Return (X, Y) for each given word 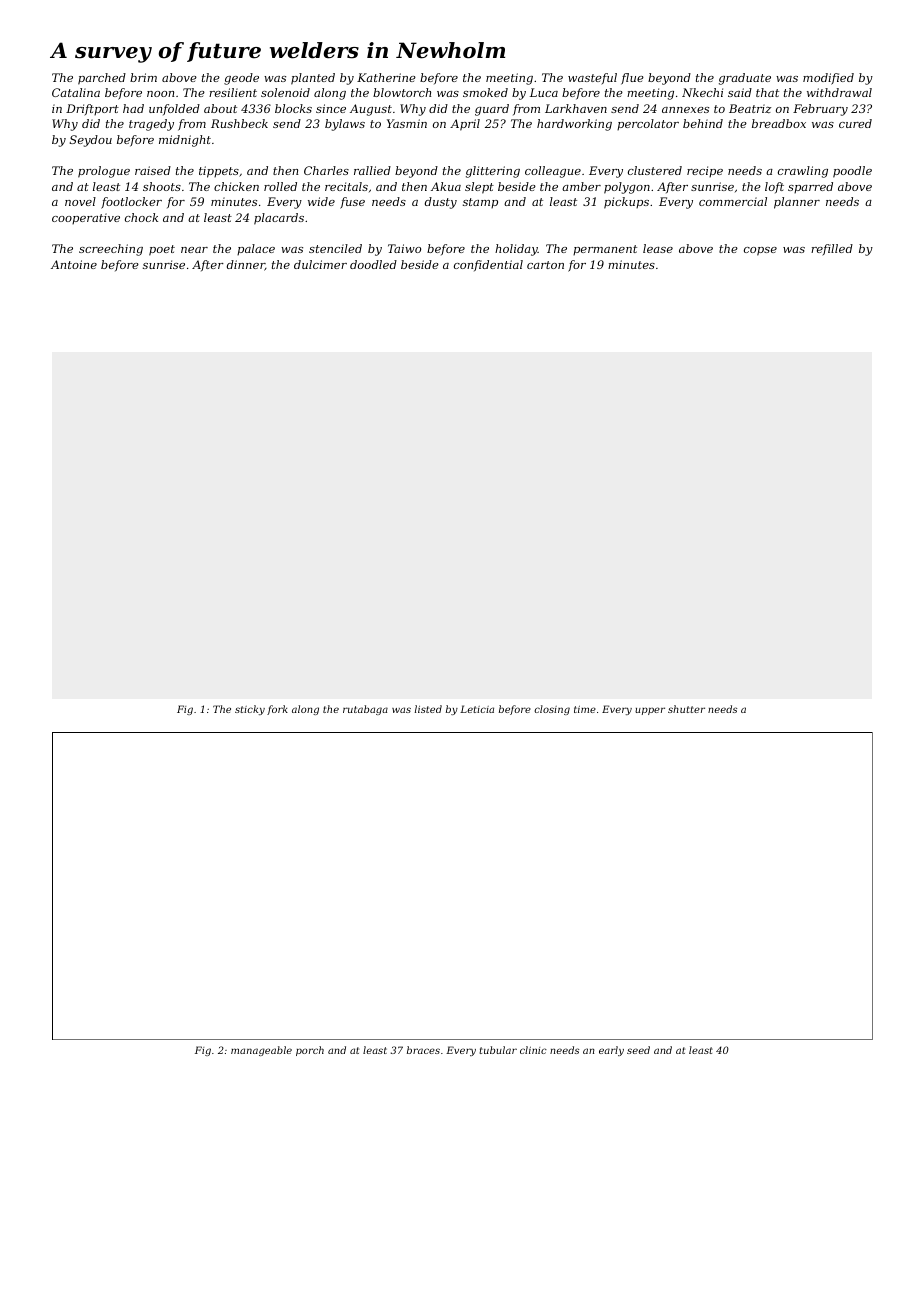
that (767, 92)
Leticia (477, 709)
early (611, 1051)
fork (277, 710)
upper (650, 711)
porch (310, 1051)
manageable (261, 1051)
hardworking (574, 125)
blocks (293, 108)
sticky (250, 710)
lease (658, 248)
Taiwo (404, 248)
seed (638, 1050)
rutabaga (365, 710)
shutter (686, 709)
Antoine (74, 264)
